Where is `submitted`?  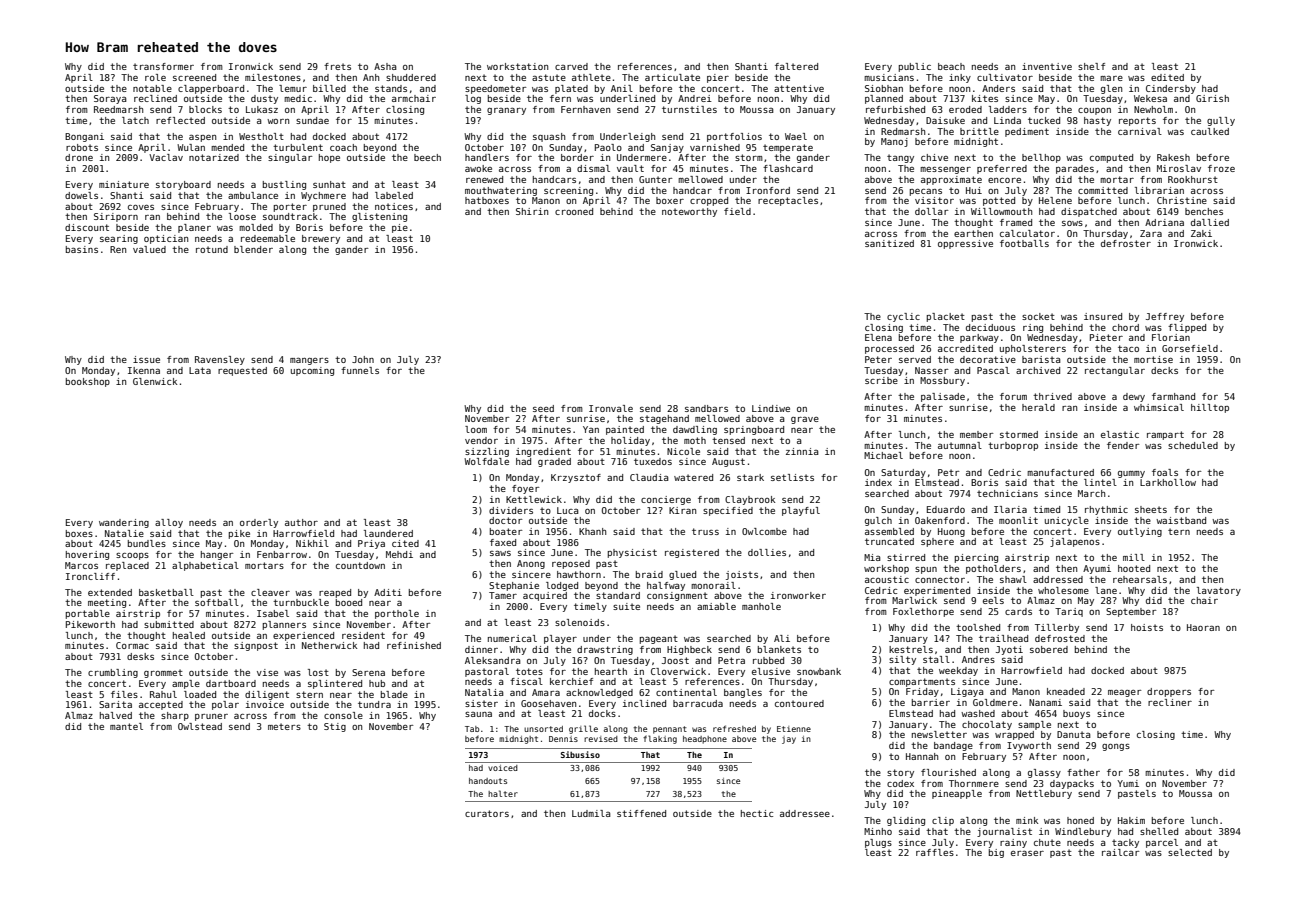
submitted is located at coordinates (169, 624).
